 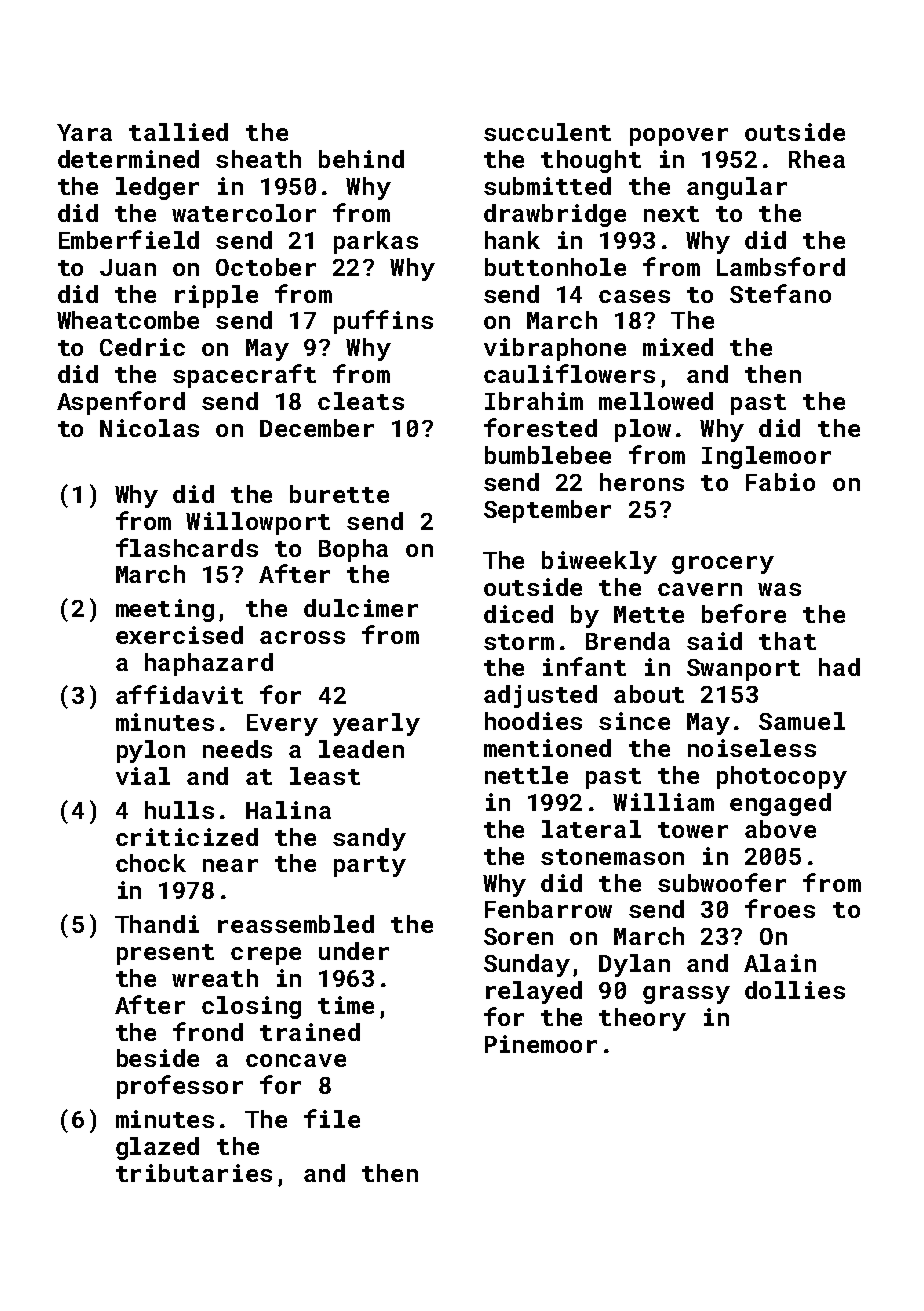 What do you see at coordinates (187, 547) in the page?
I see `flashcards` at bounding box center [187, 547].
